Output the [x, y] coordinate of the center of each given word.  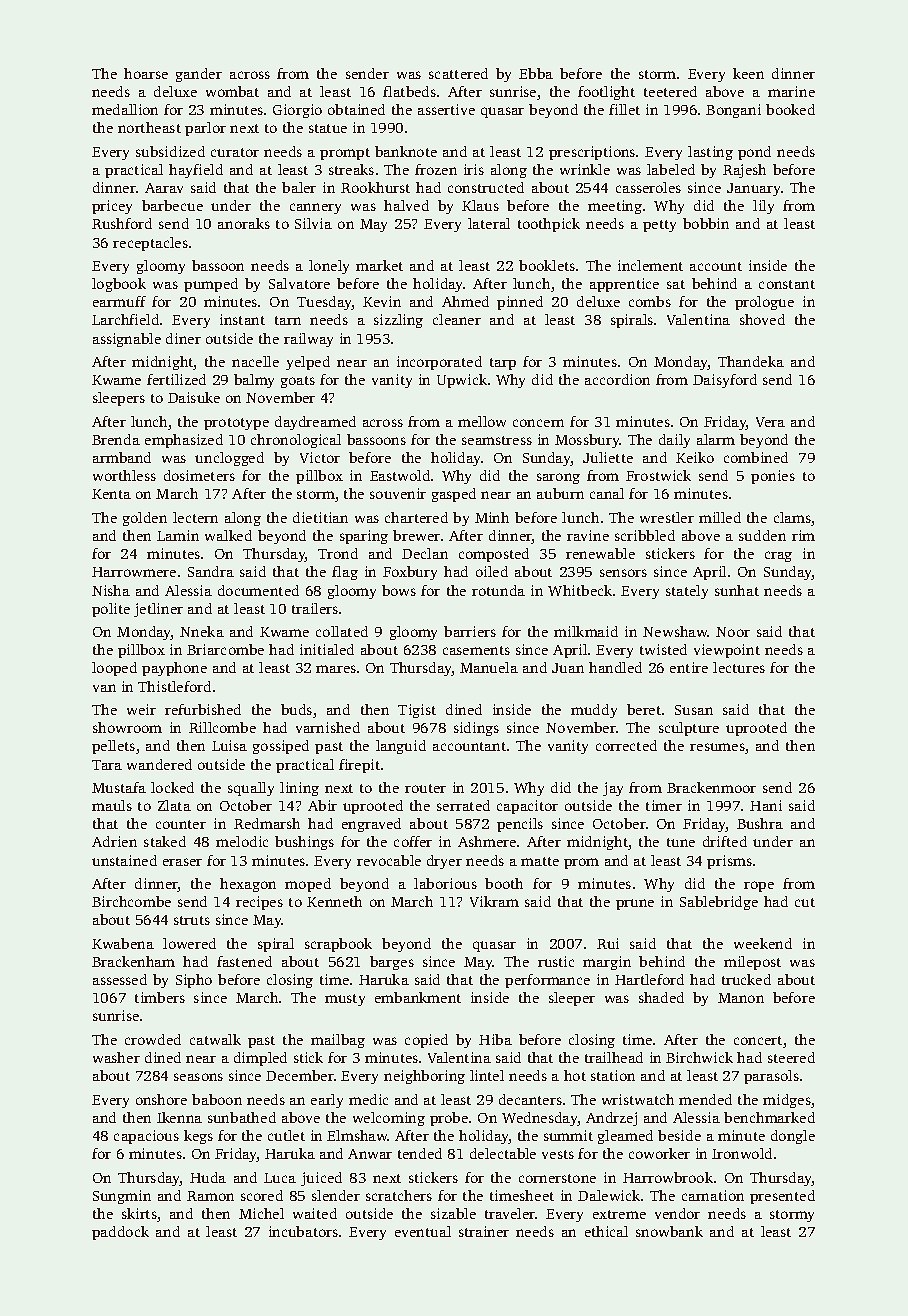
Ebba [536, 73]
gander [199, 75]
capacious [146, 1137]
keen [748, 73]
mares [336, 669]
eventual [423, 1231]
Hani [766, 805]
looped [114, 669]
